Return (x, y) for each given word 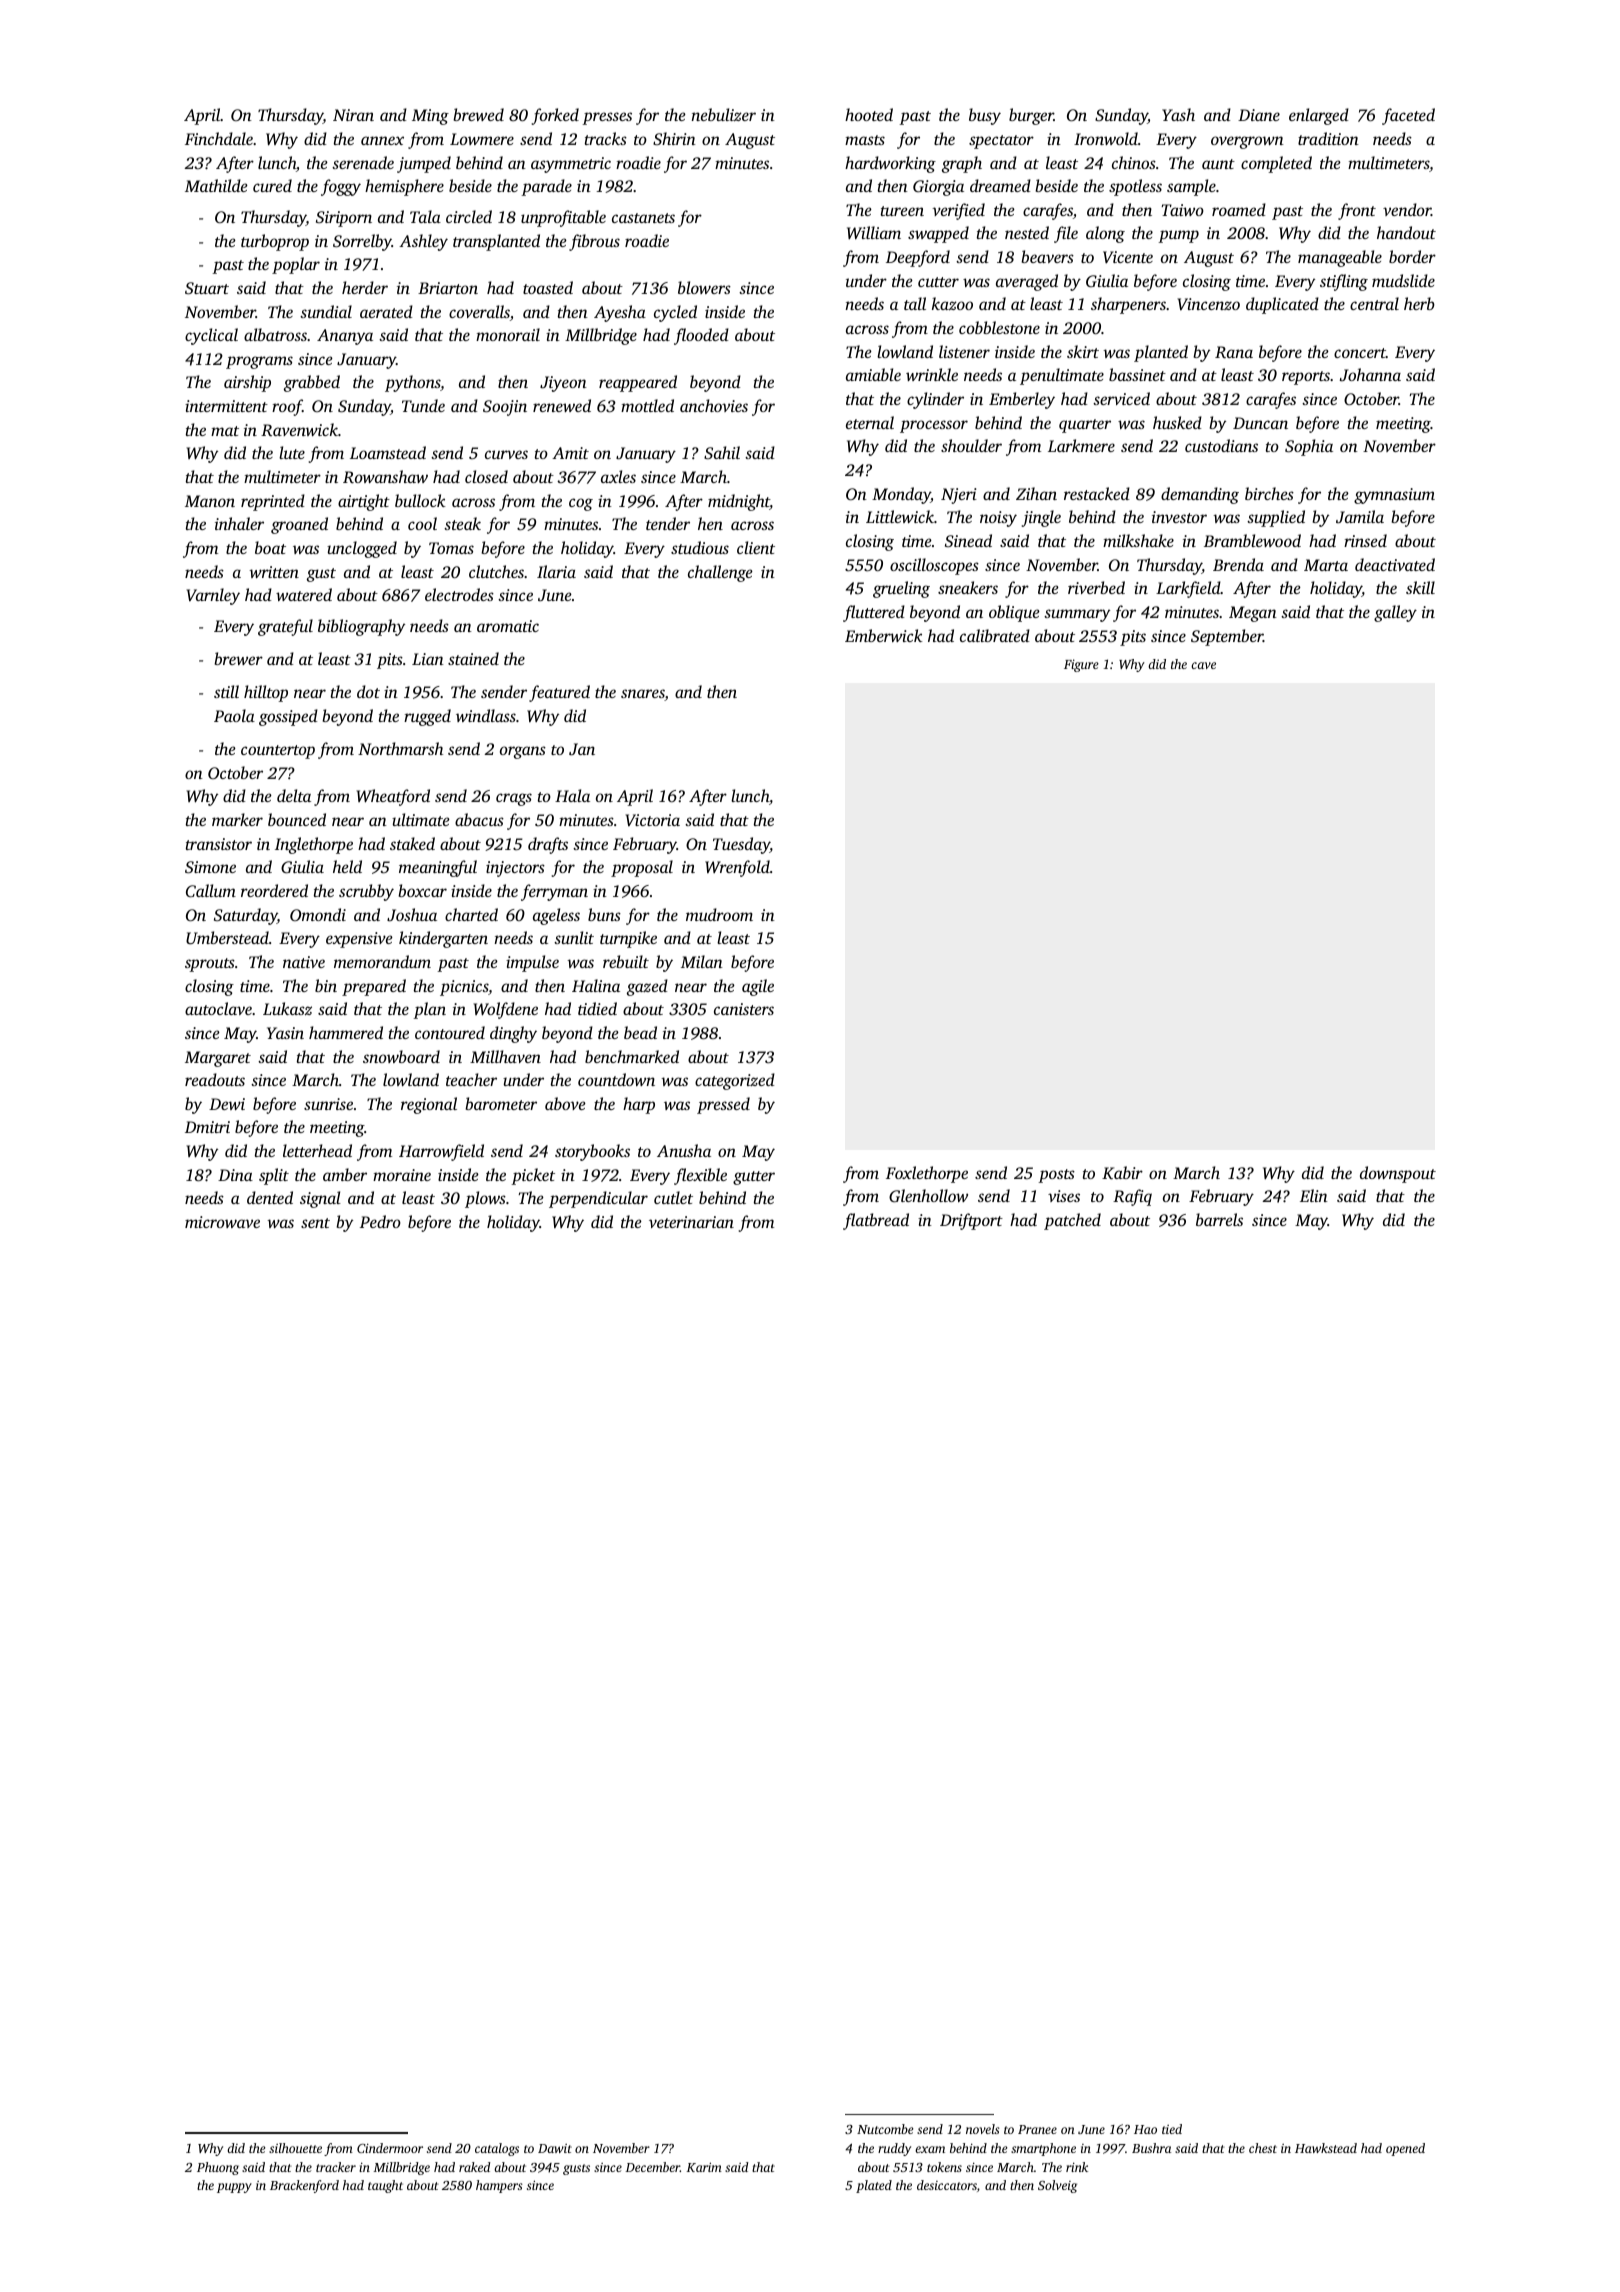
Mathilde (216, 185)
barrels (1219, 1219)
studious (700, 547)
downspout (1398, 1174)
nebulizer (723, 114)
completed (1276, 164)
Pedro (380, 1221)
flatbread (876, 1221)
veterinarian (691, 1222)
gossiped (288, 717)
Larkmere (1081, 445)
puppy (234, 2188)
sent (315, 1223)
